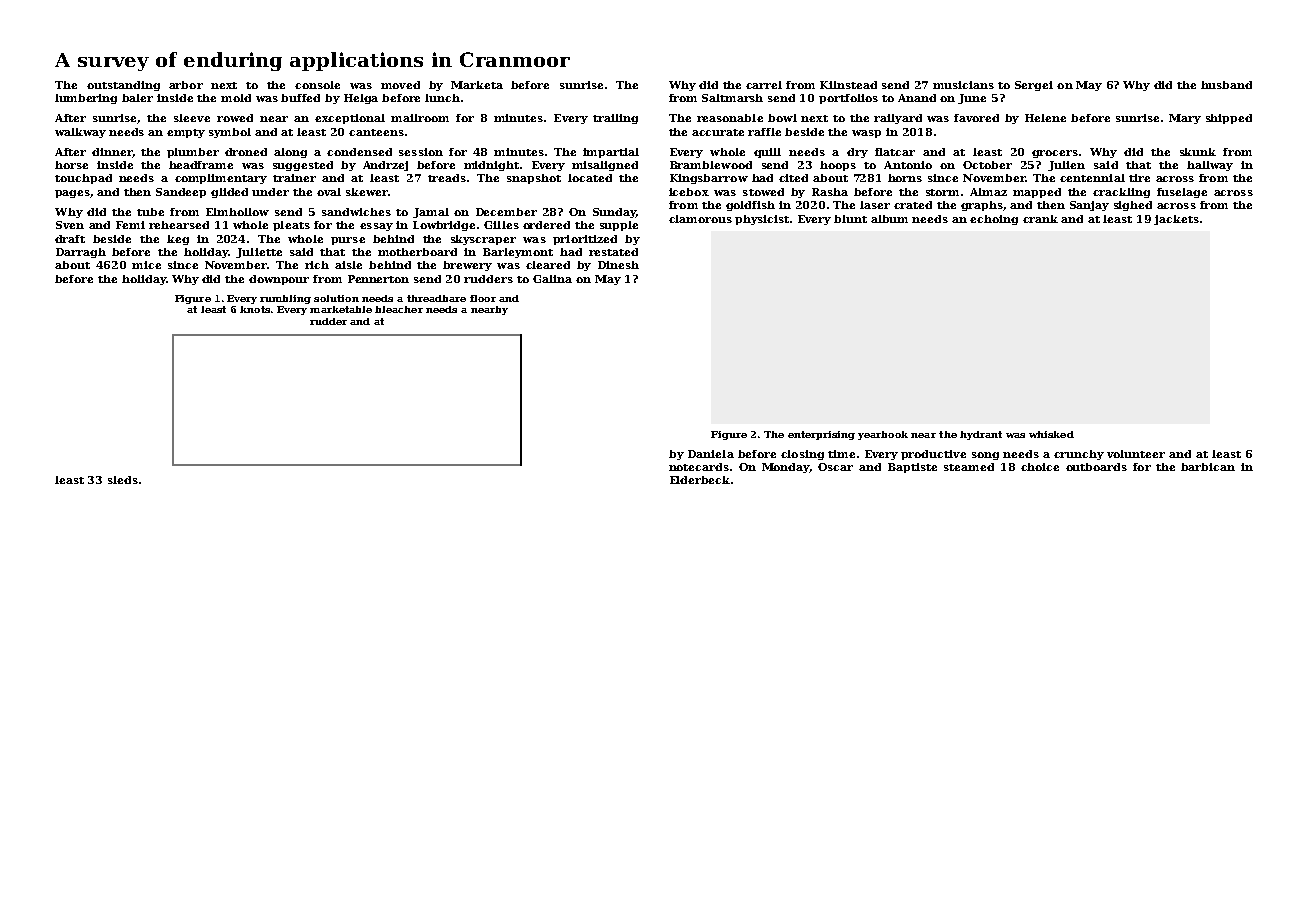 The image size is (1308, 924). I want to click on threadbare, so click(436, 298).
